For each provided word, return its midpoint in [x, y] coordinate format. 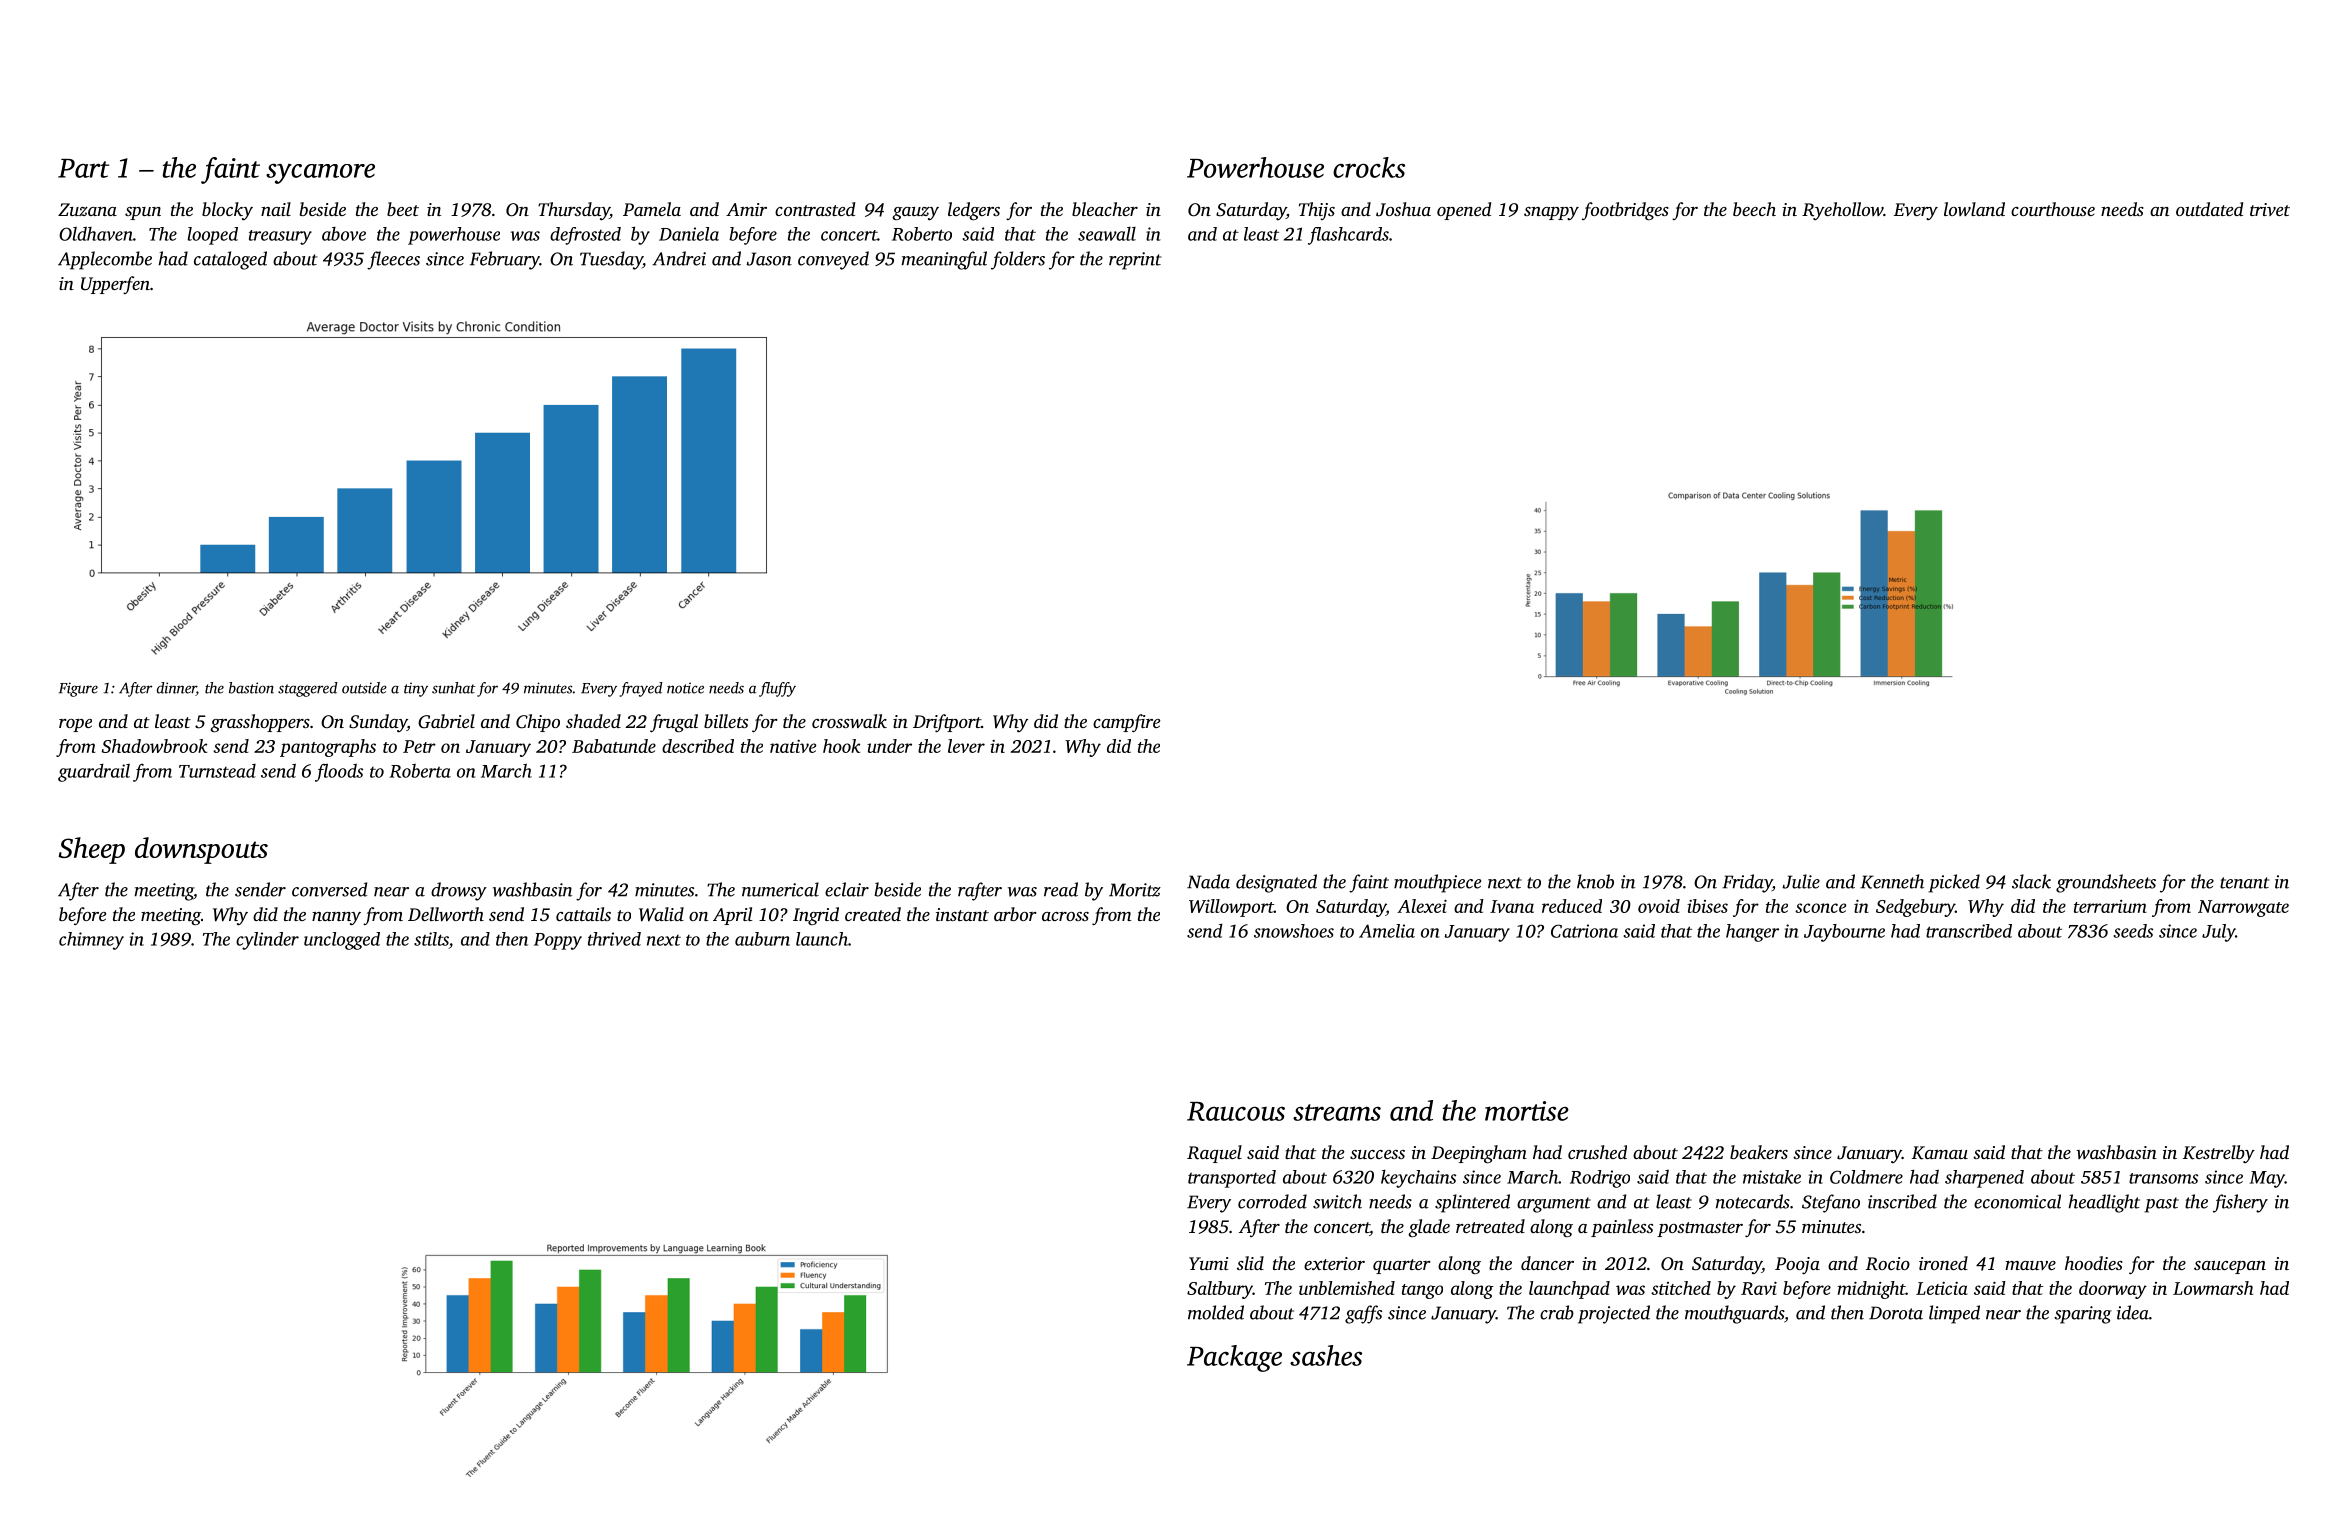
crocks [1369, 167]
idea [2133, 1312]
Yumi [1208, 1263]
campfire [1126, 723]
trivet [2270, 209]
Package [1234, 1358]
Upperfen [115, 285]
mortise [1527, 1111]
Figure [78, 689]
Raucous [1236, 1111]
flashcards [1348, 236]
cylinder [267, 941]
